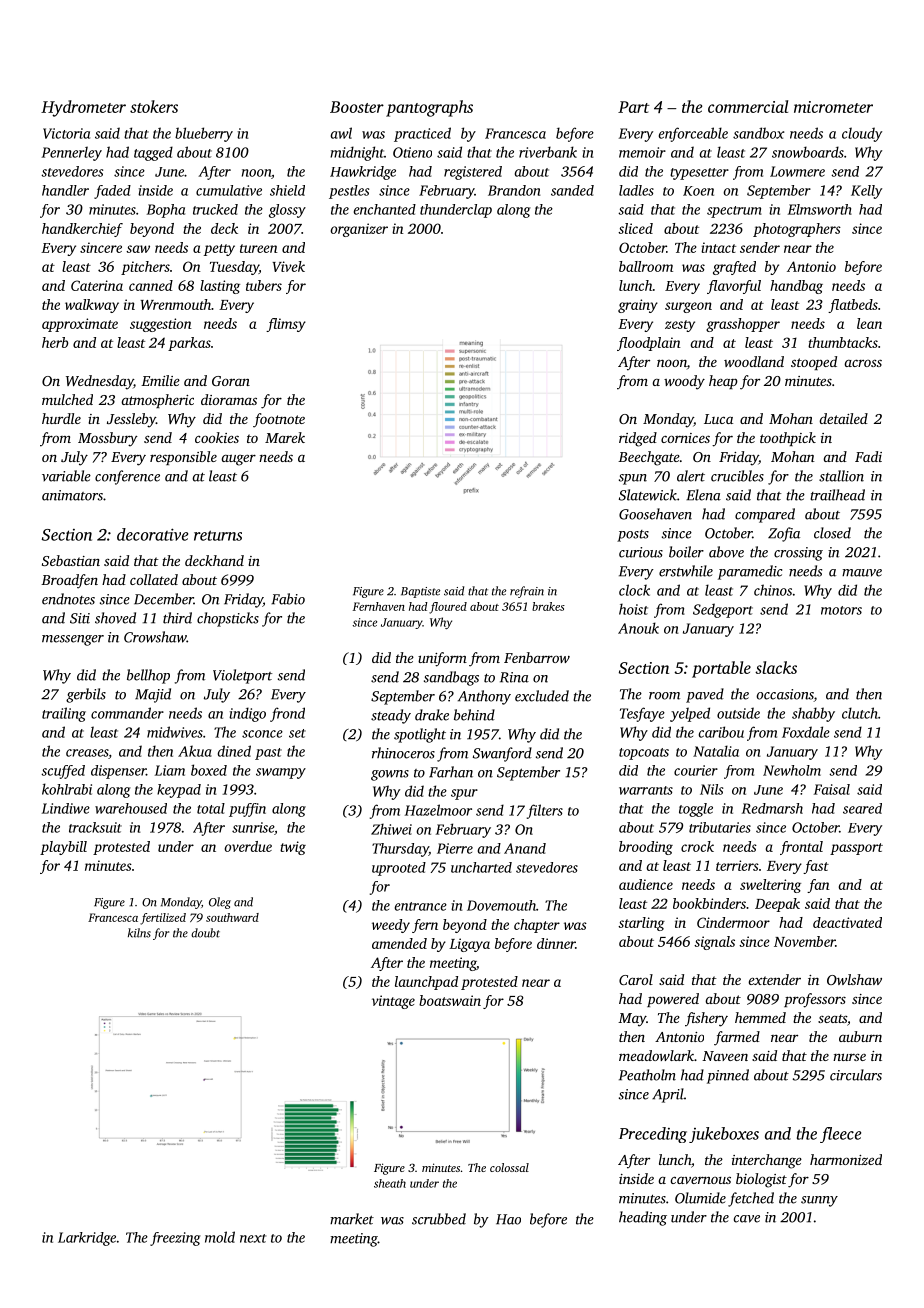 Image resolution: width=924 pixels, height=1308 pixels. Describe the element at coordinates (649, 344) in the screenshot. I see `floodplain` at that location.
